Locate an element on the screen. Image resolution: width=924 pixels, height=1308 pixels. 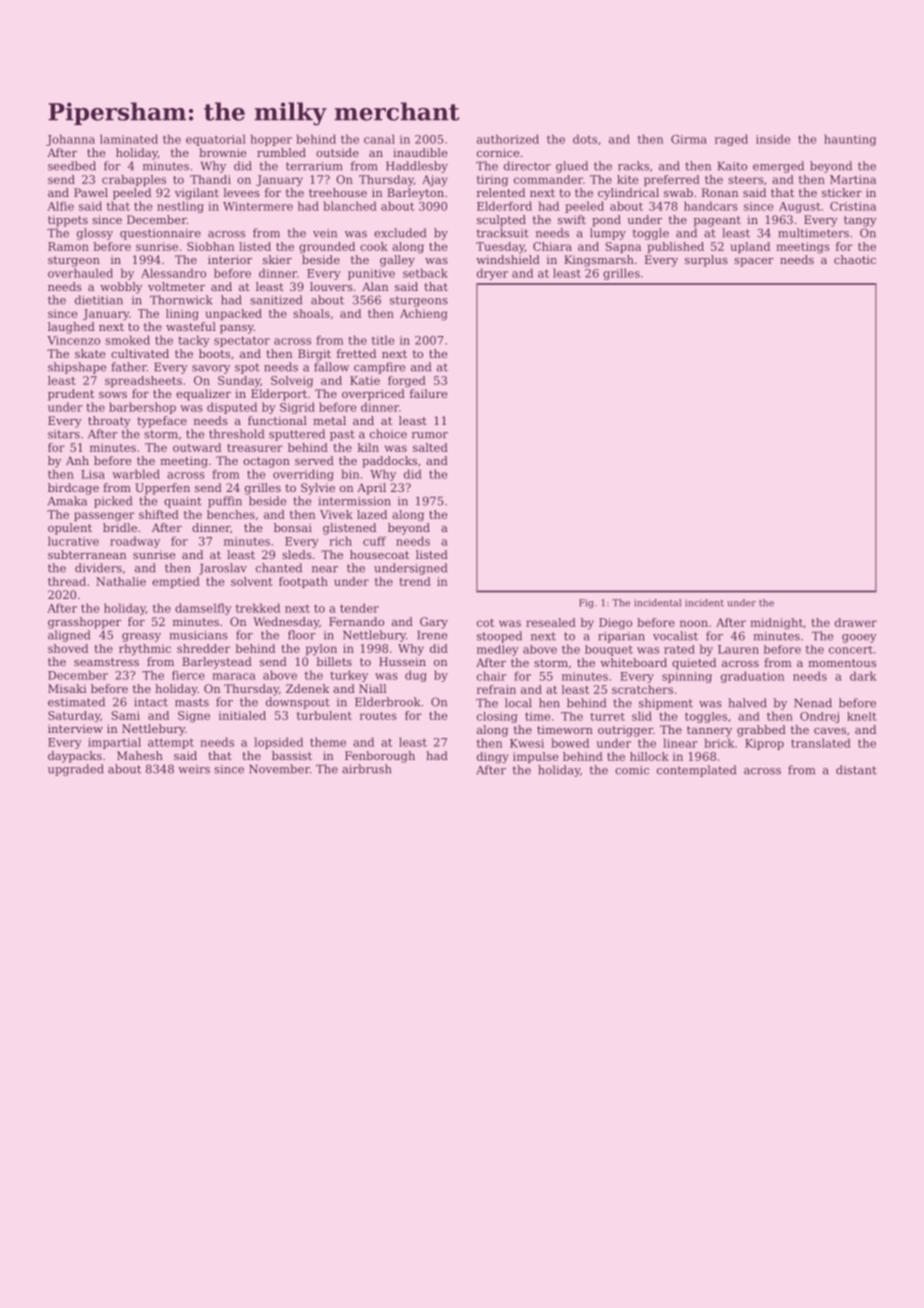
midnight is located at coordinates (776, 624).
